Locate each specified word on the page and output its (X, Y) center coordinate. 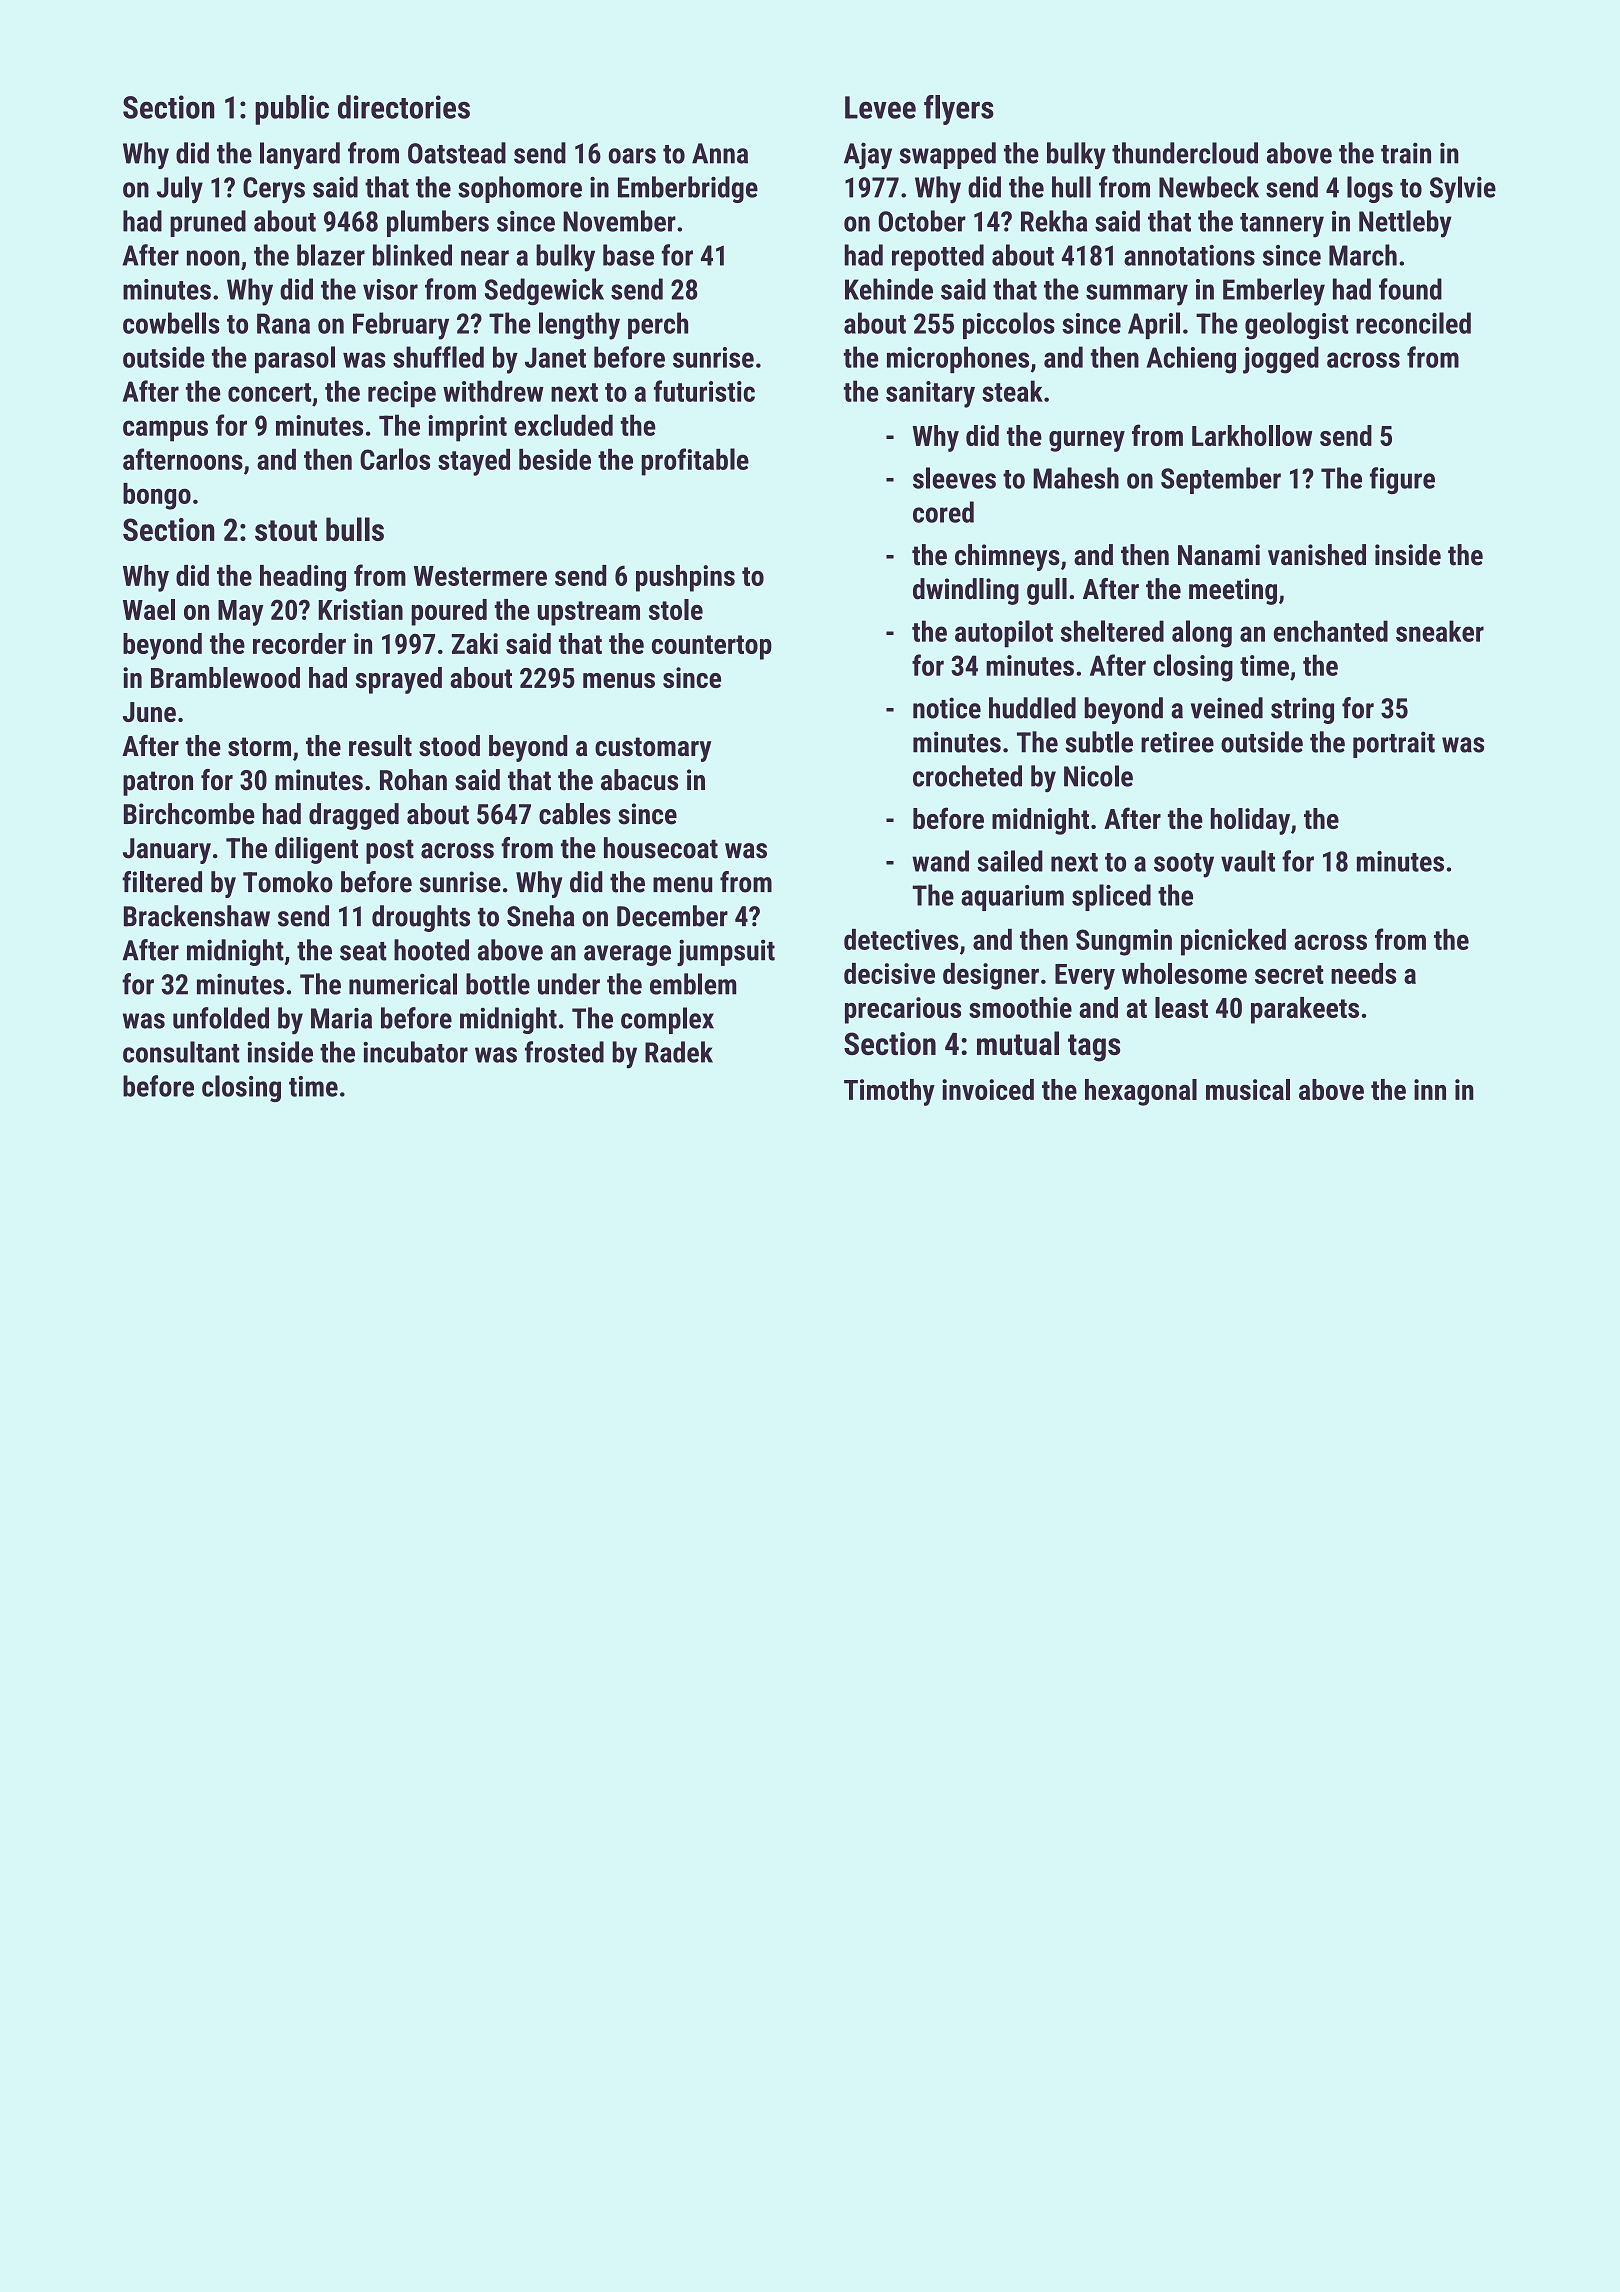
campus (165, 431)
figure (1402, 480)
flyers (959, 110)
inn (1430, 1089)
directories (404, 107)
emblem (693, 984)
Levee (880, 107)
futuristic (704, 391)
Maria (341, 1018)
